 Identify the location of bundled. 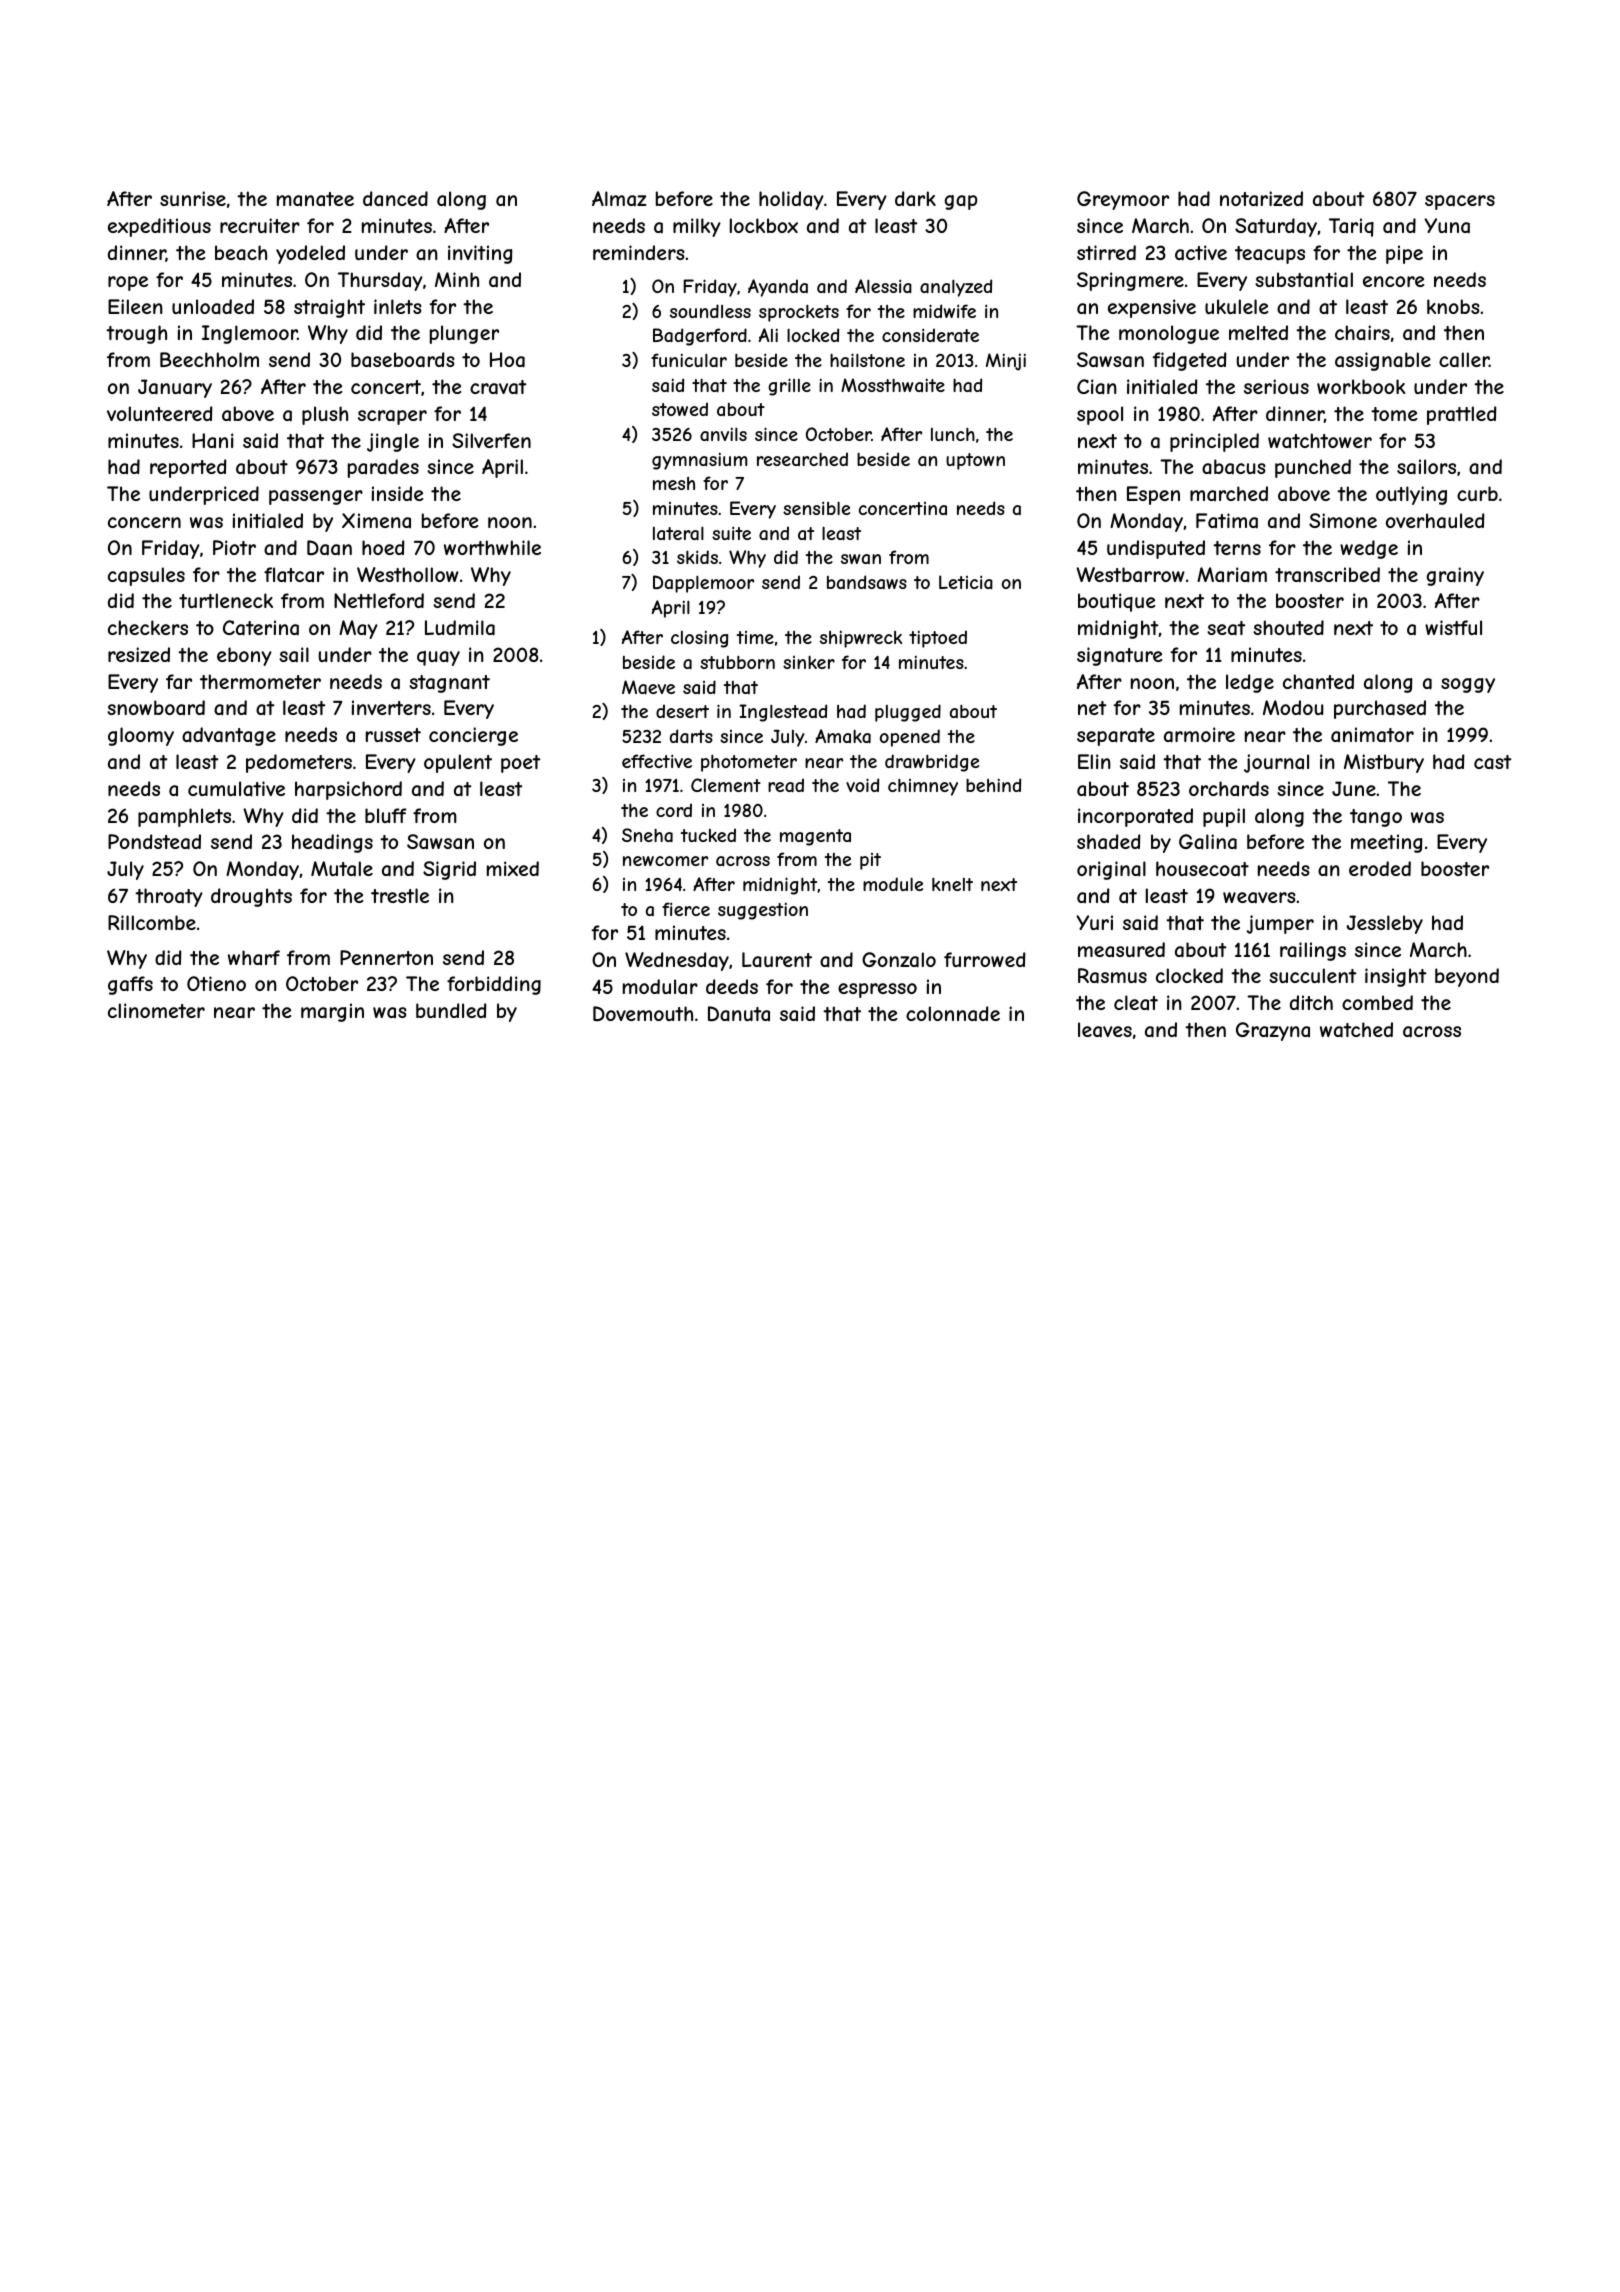
(451, 1010).
